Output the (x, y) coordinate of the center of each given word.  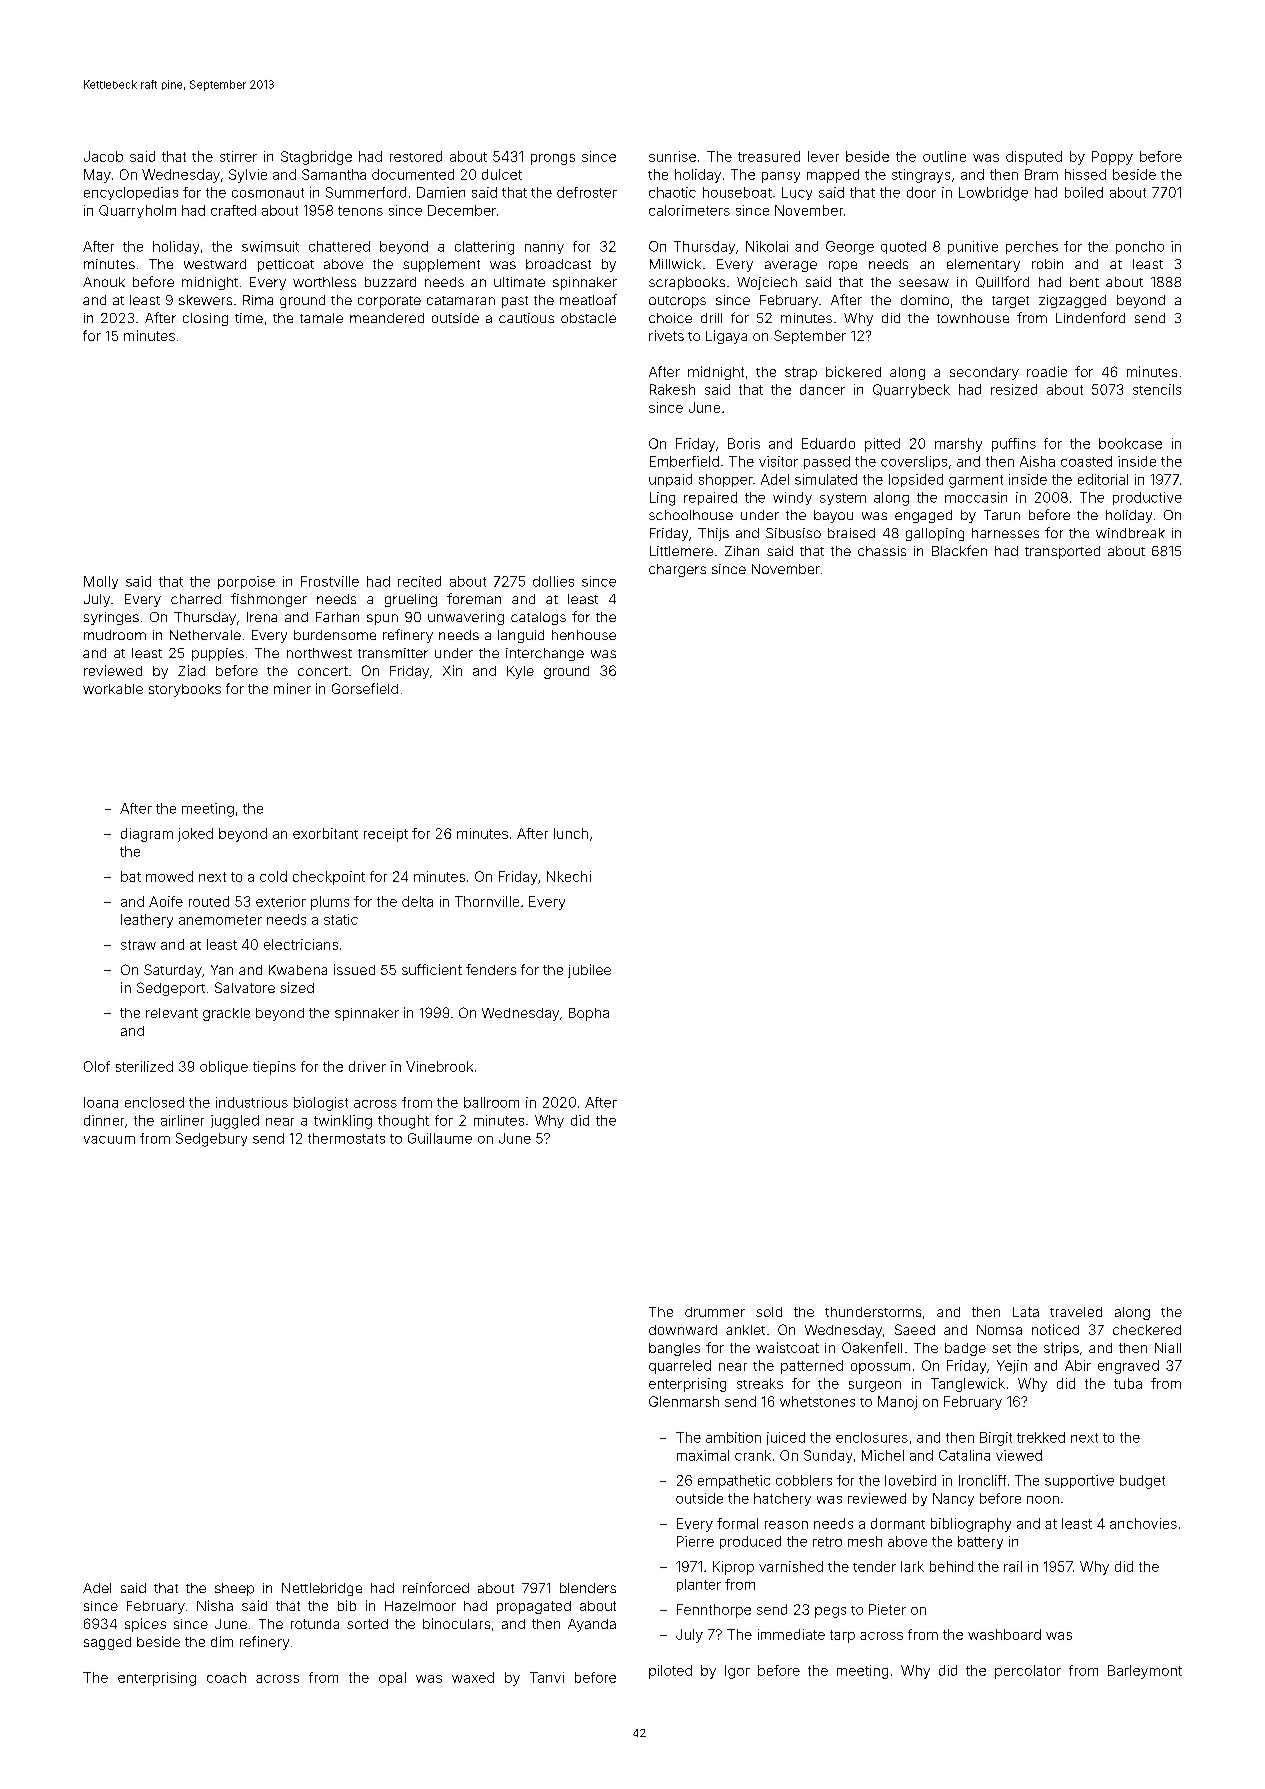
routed (209, 901)
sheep (234, 1589)
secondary (984, 373)
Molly (101, 582)
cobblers (804, 1480)
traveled (1076, 1312)
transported (1062, 552)
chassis (882, 551)
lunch (571, 833)
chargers (677, 570)
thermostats (346, 1138)
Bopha (589, 1014)
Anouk (104, 282)
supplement (441, 265)
